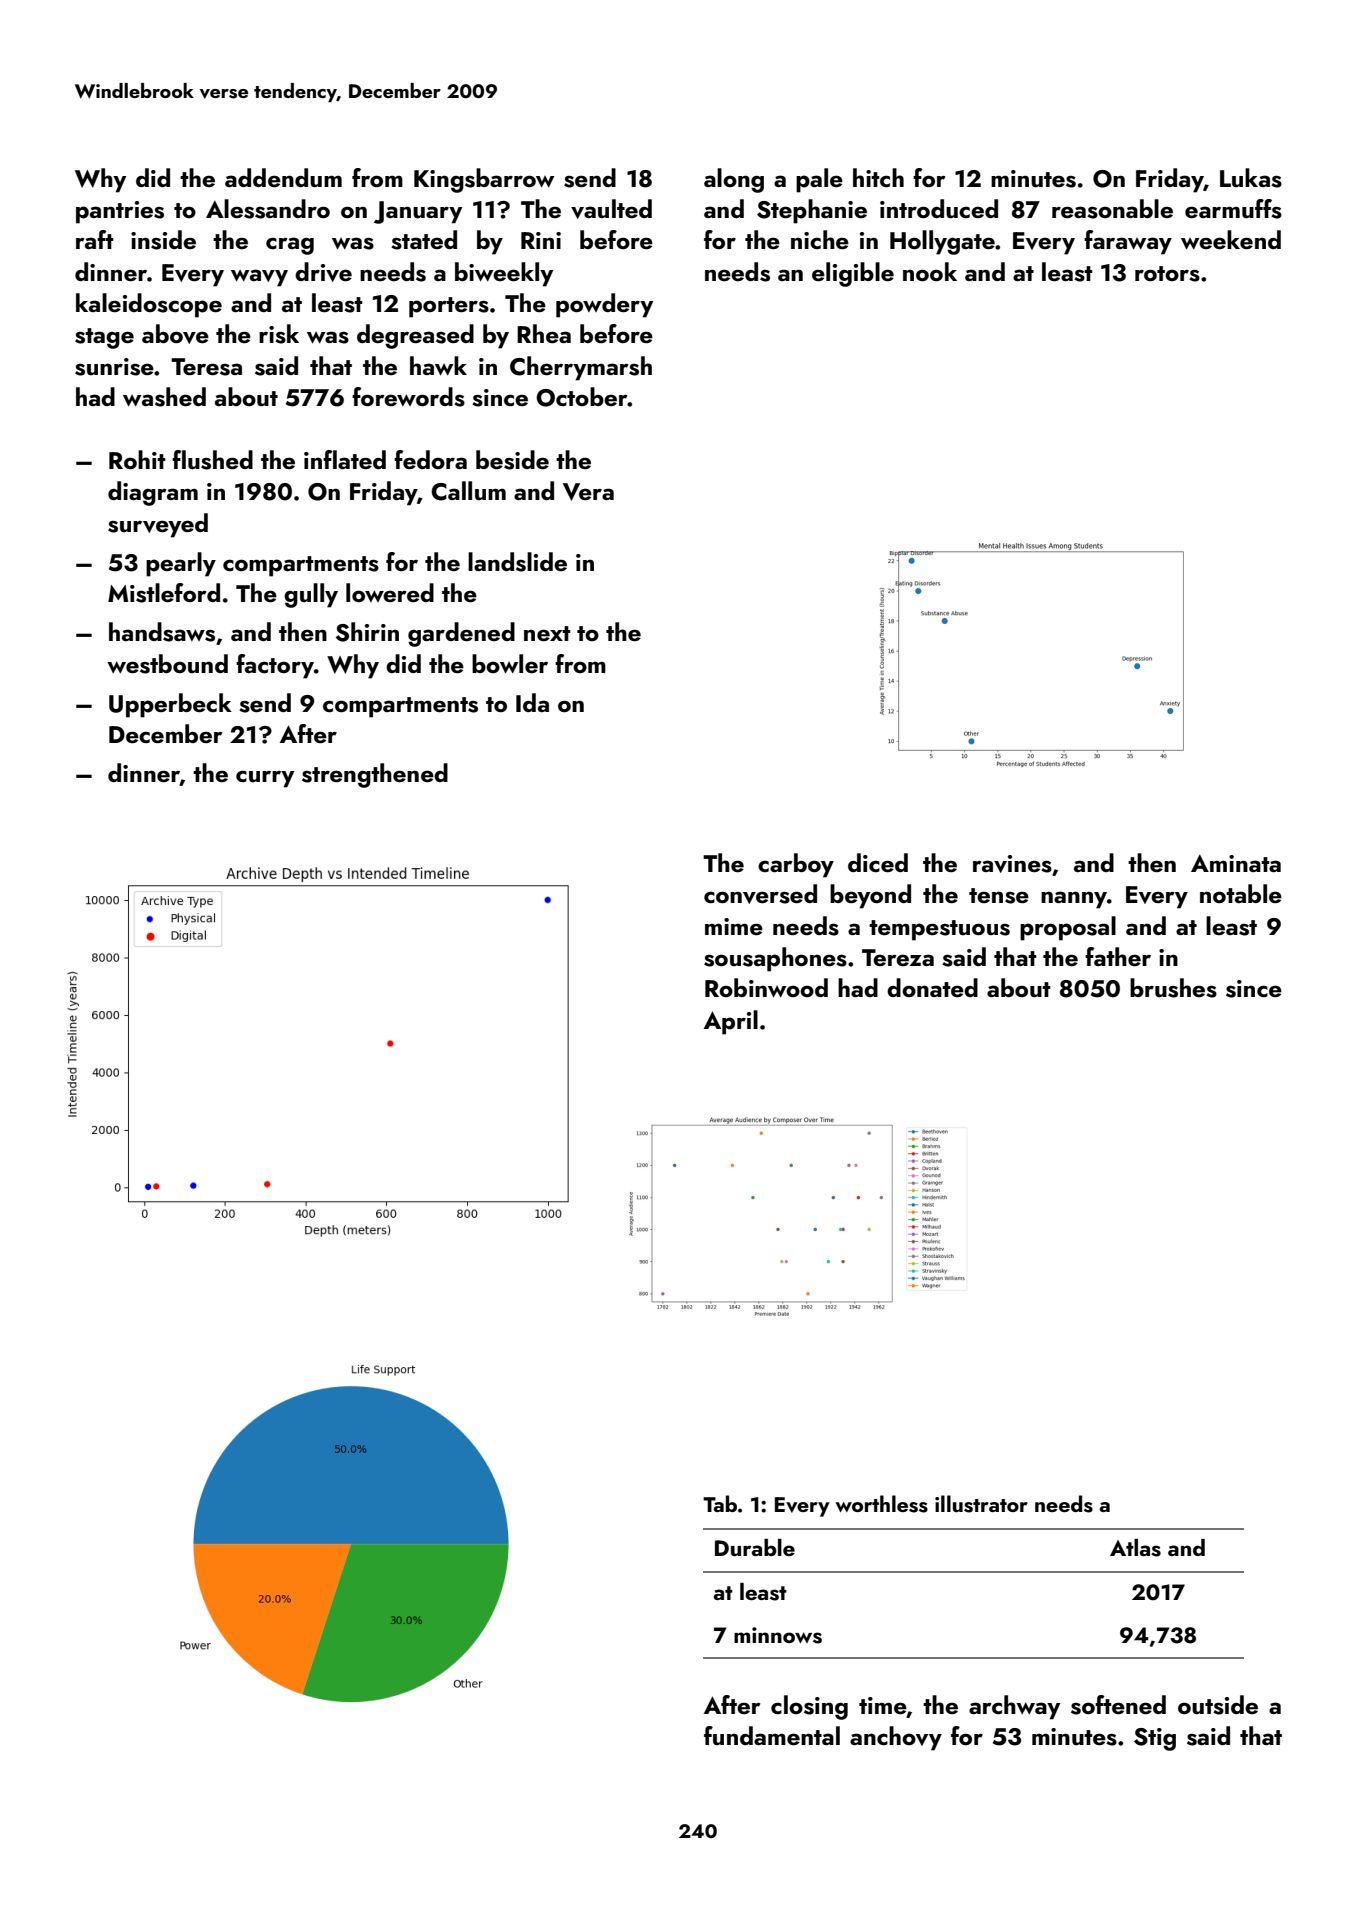  Describe the element at coordinates (1167, 274) in the document. I see `rotors` at that location.
